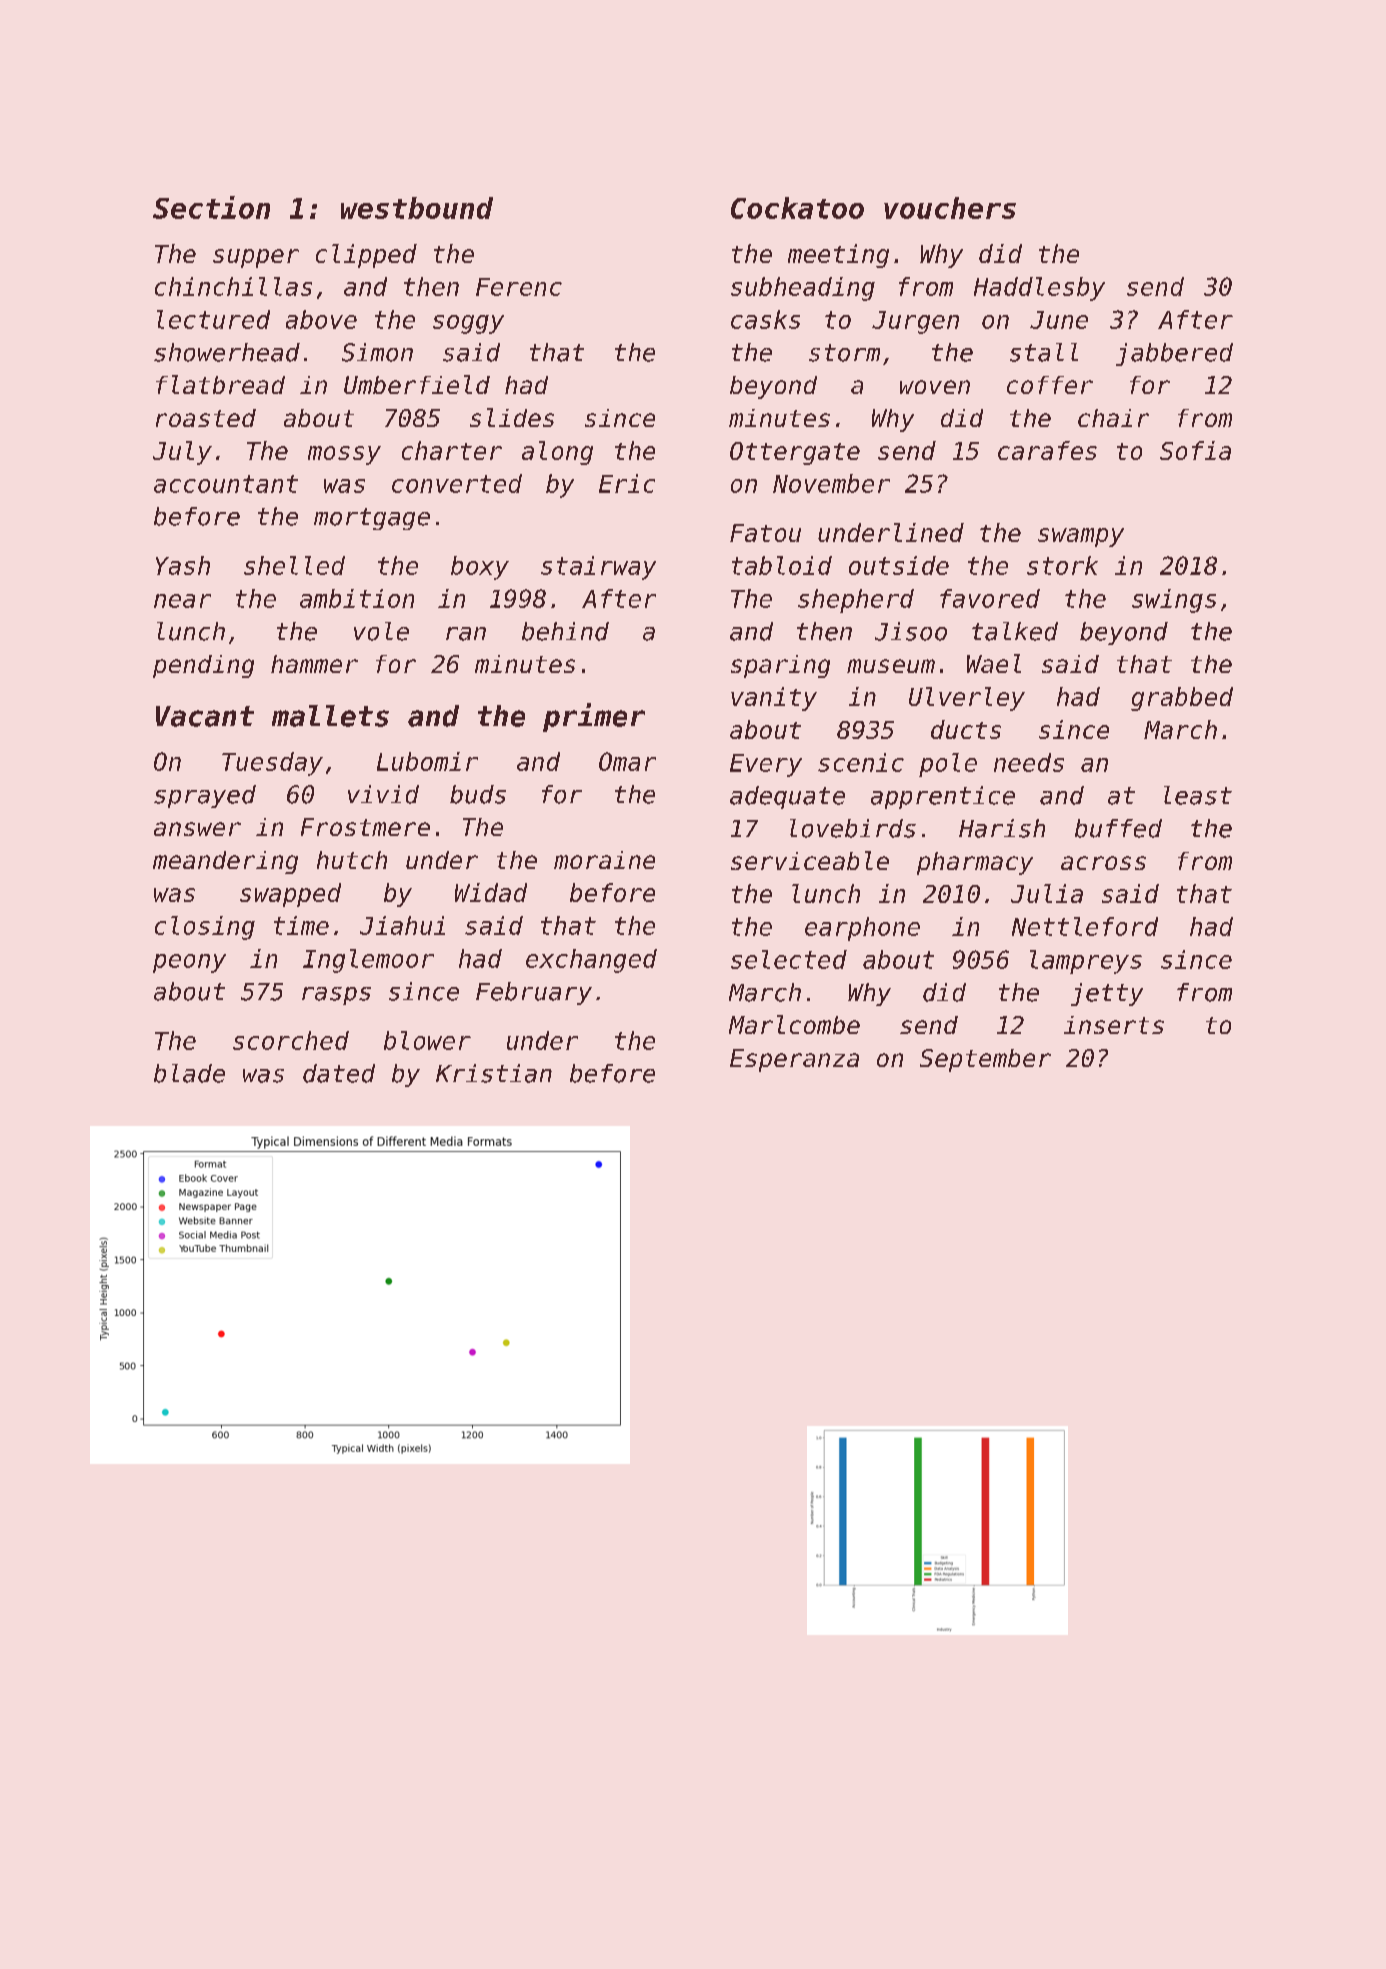 The height and width of the page is (1969, 1386). What do you see at coordinates (591, 961) in the page?
I see `exchanged` at bounding box center [591, 961].
